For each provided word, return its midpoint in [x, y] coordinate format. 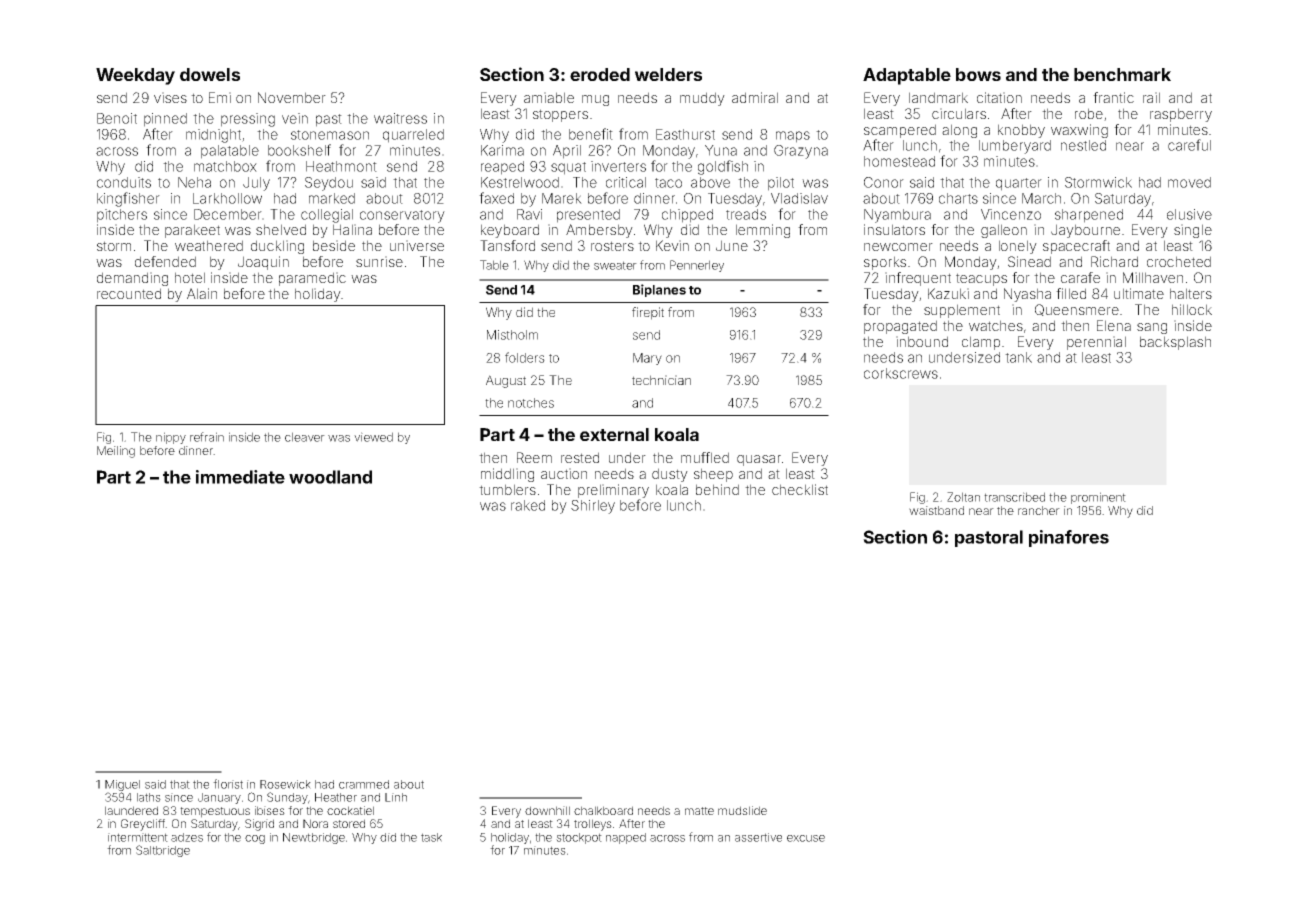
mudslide [742, 810]
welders [668, 74]
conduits [124, 182]
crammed [364, 784]
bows [978, 74]
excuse [806, 838]
